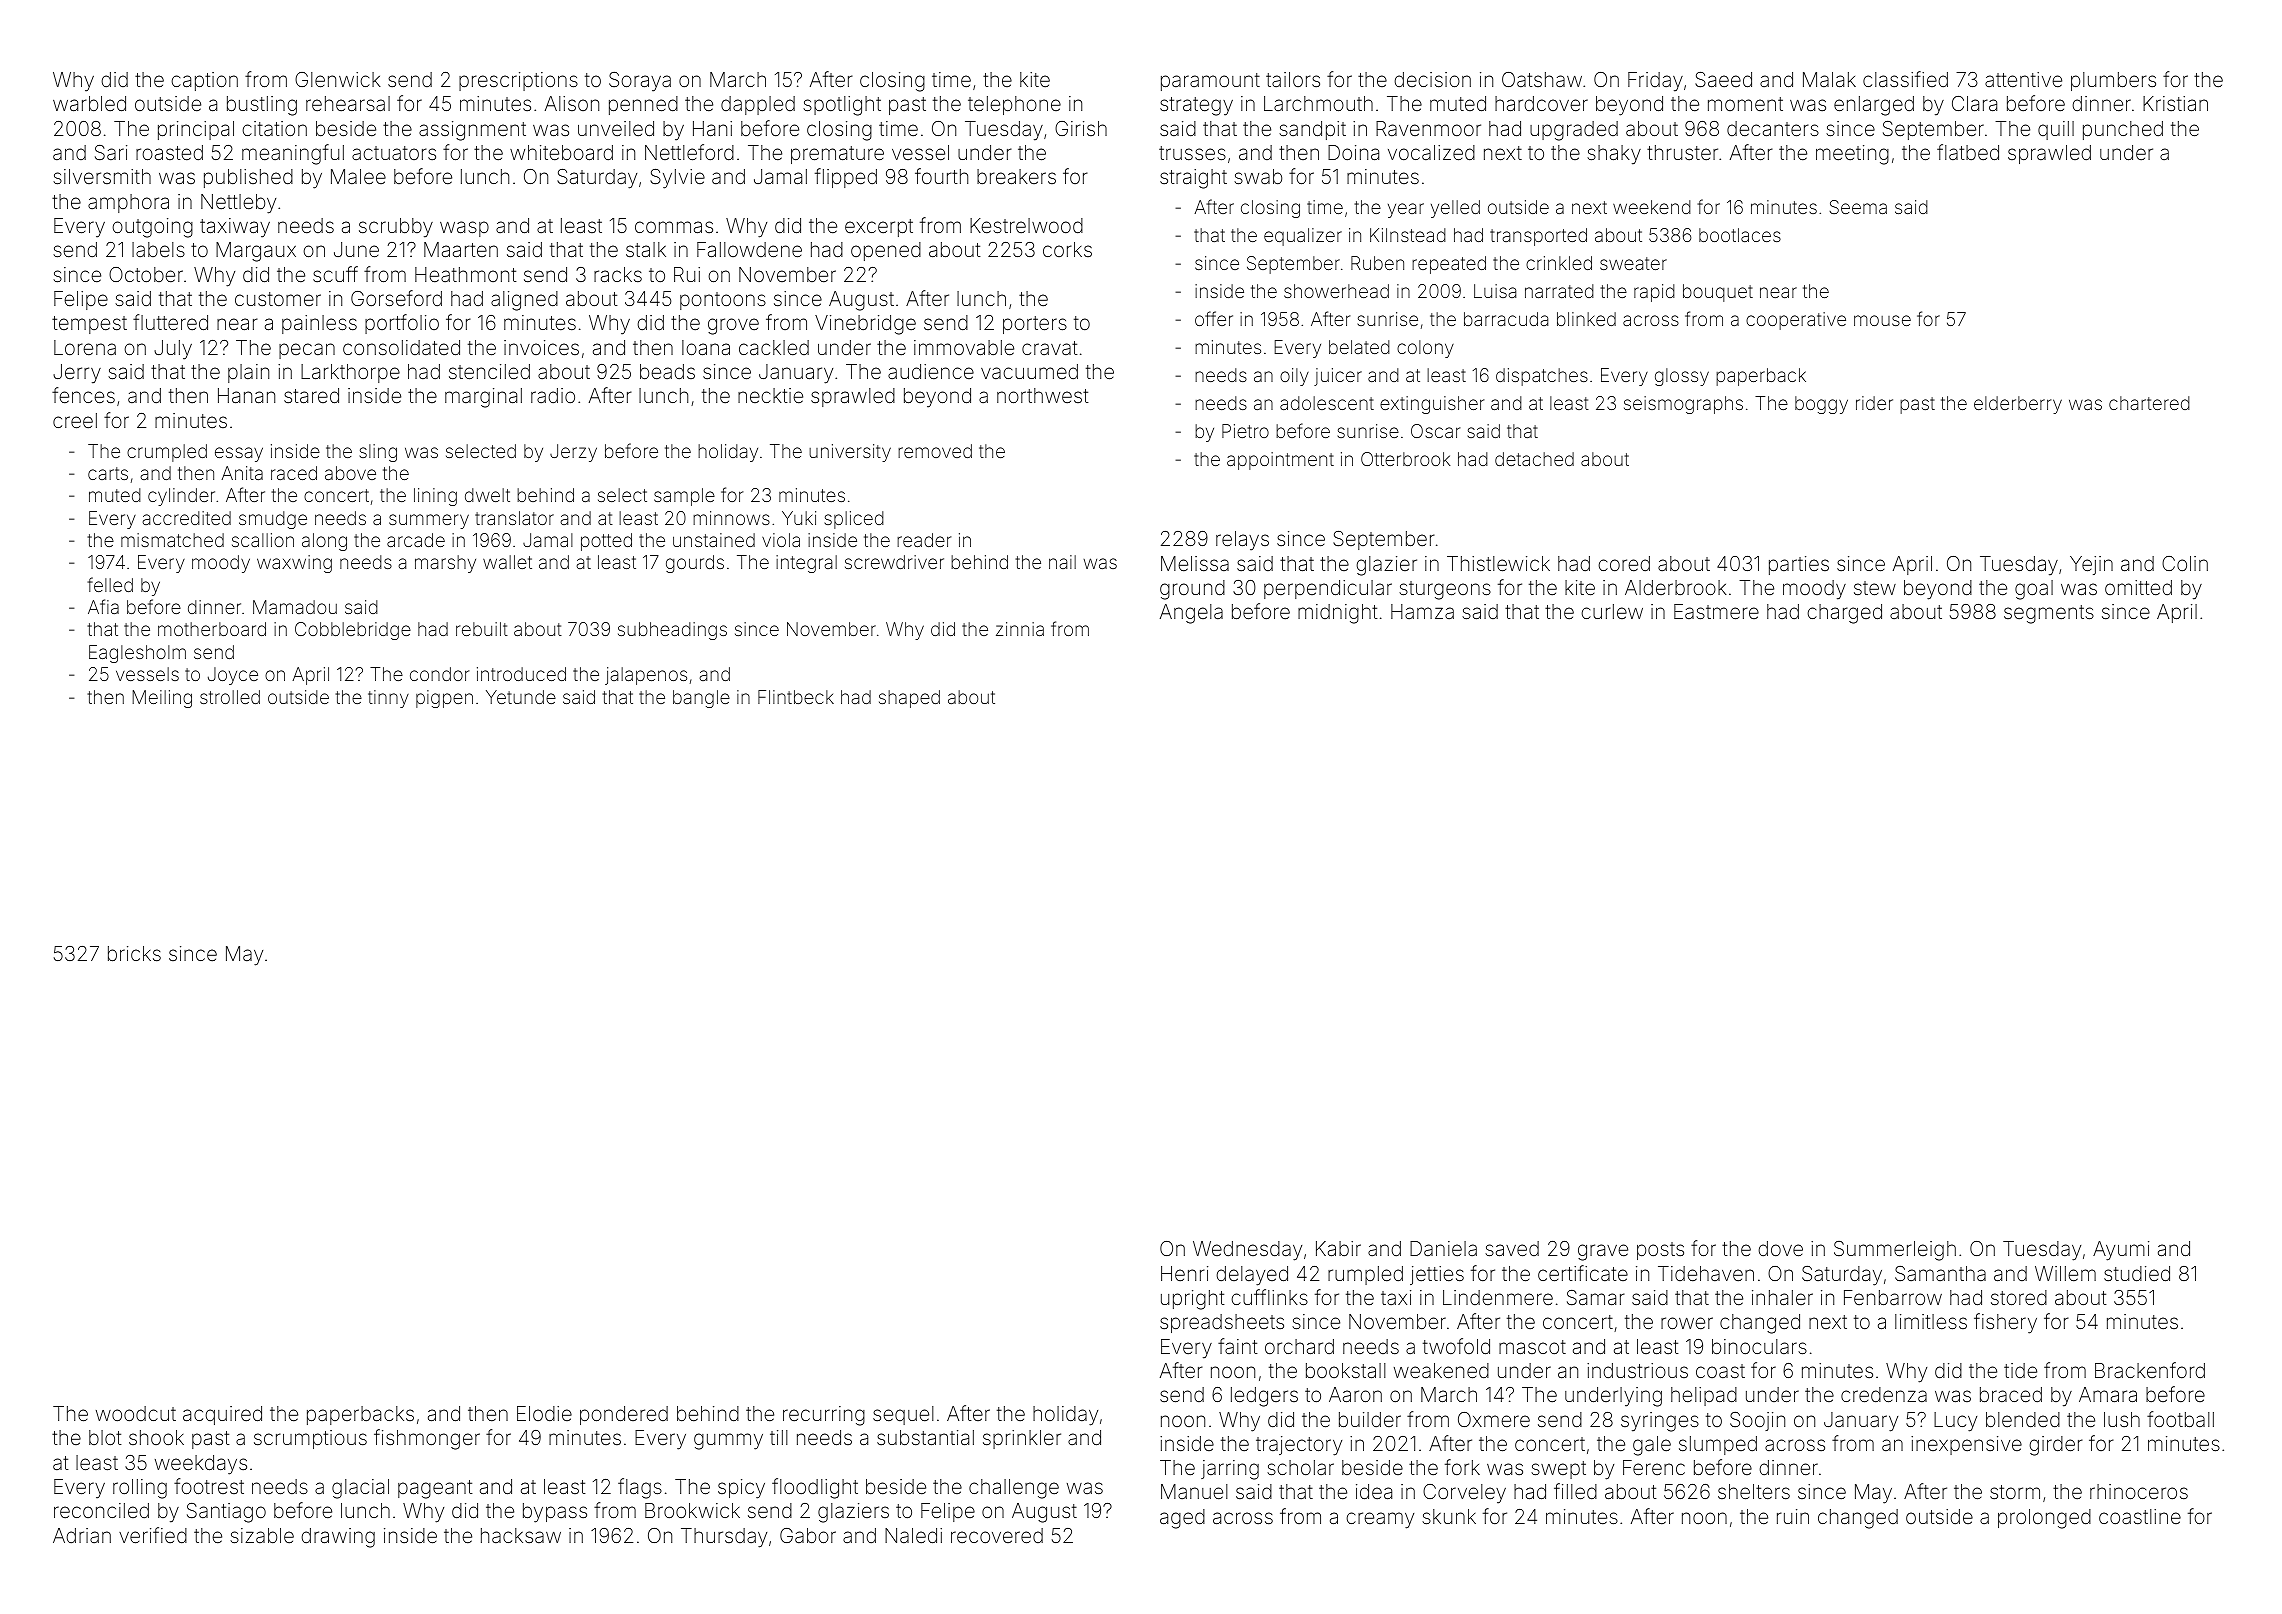  Describe the element at coordinates (1716, 611) in the image. I see `Eastmere` at that location.
